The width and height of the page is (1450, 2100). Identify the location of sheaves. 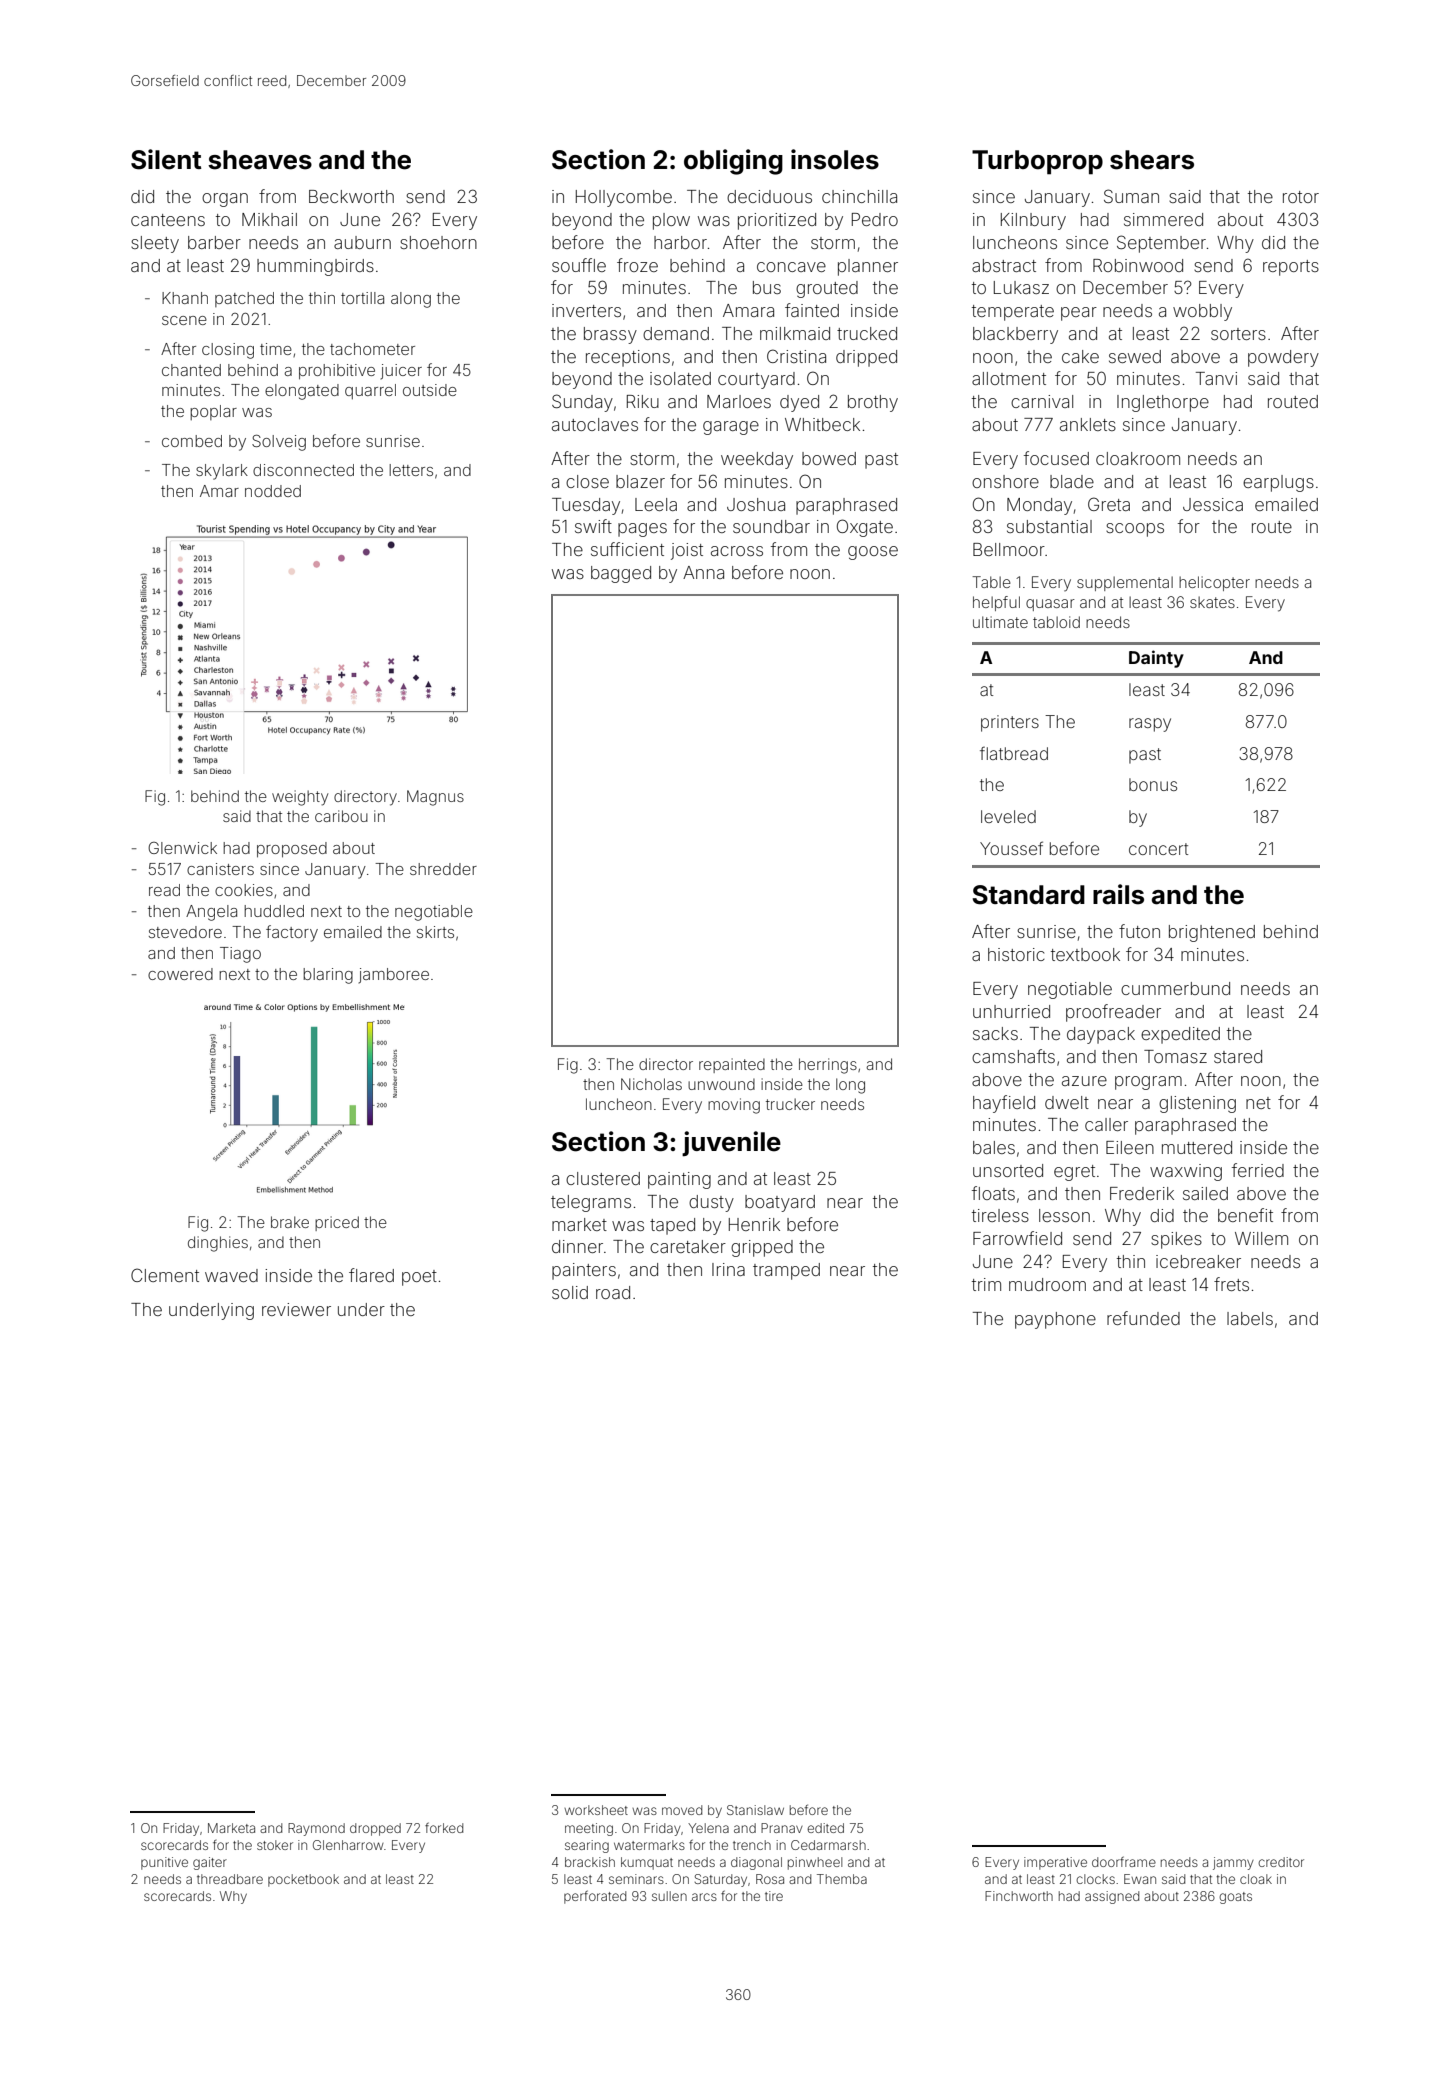
(260, 160).
